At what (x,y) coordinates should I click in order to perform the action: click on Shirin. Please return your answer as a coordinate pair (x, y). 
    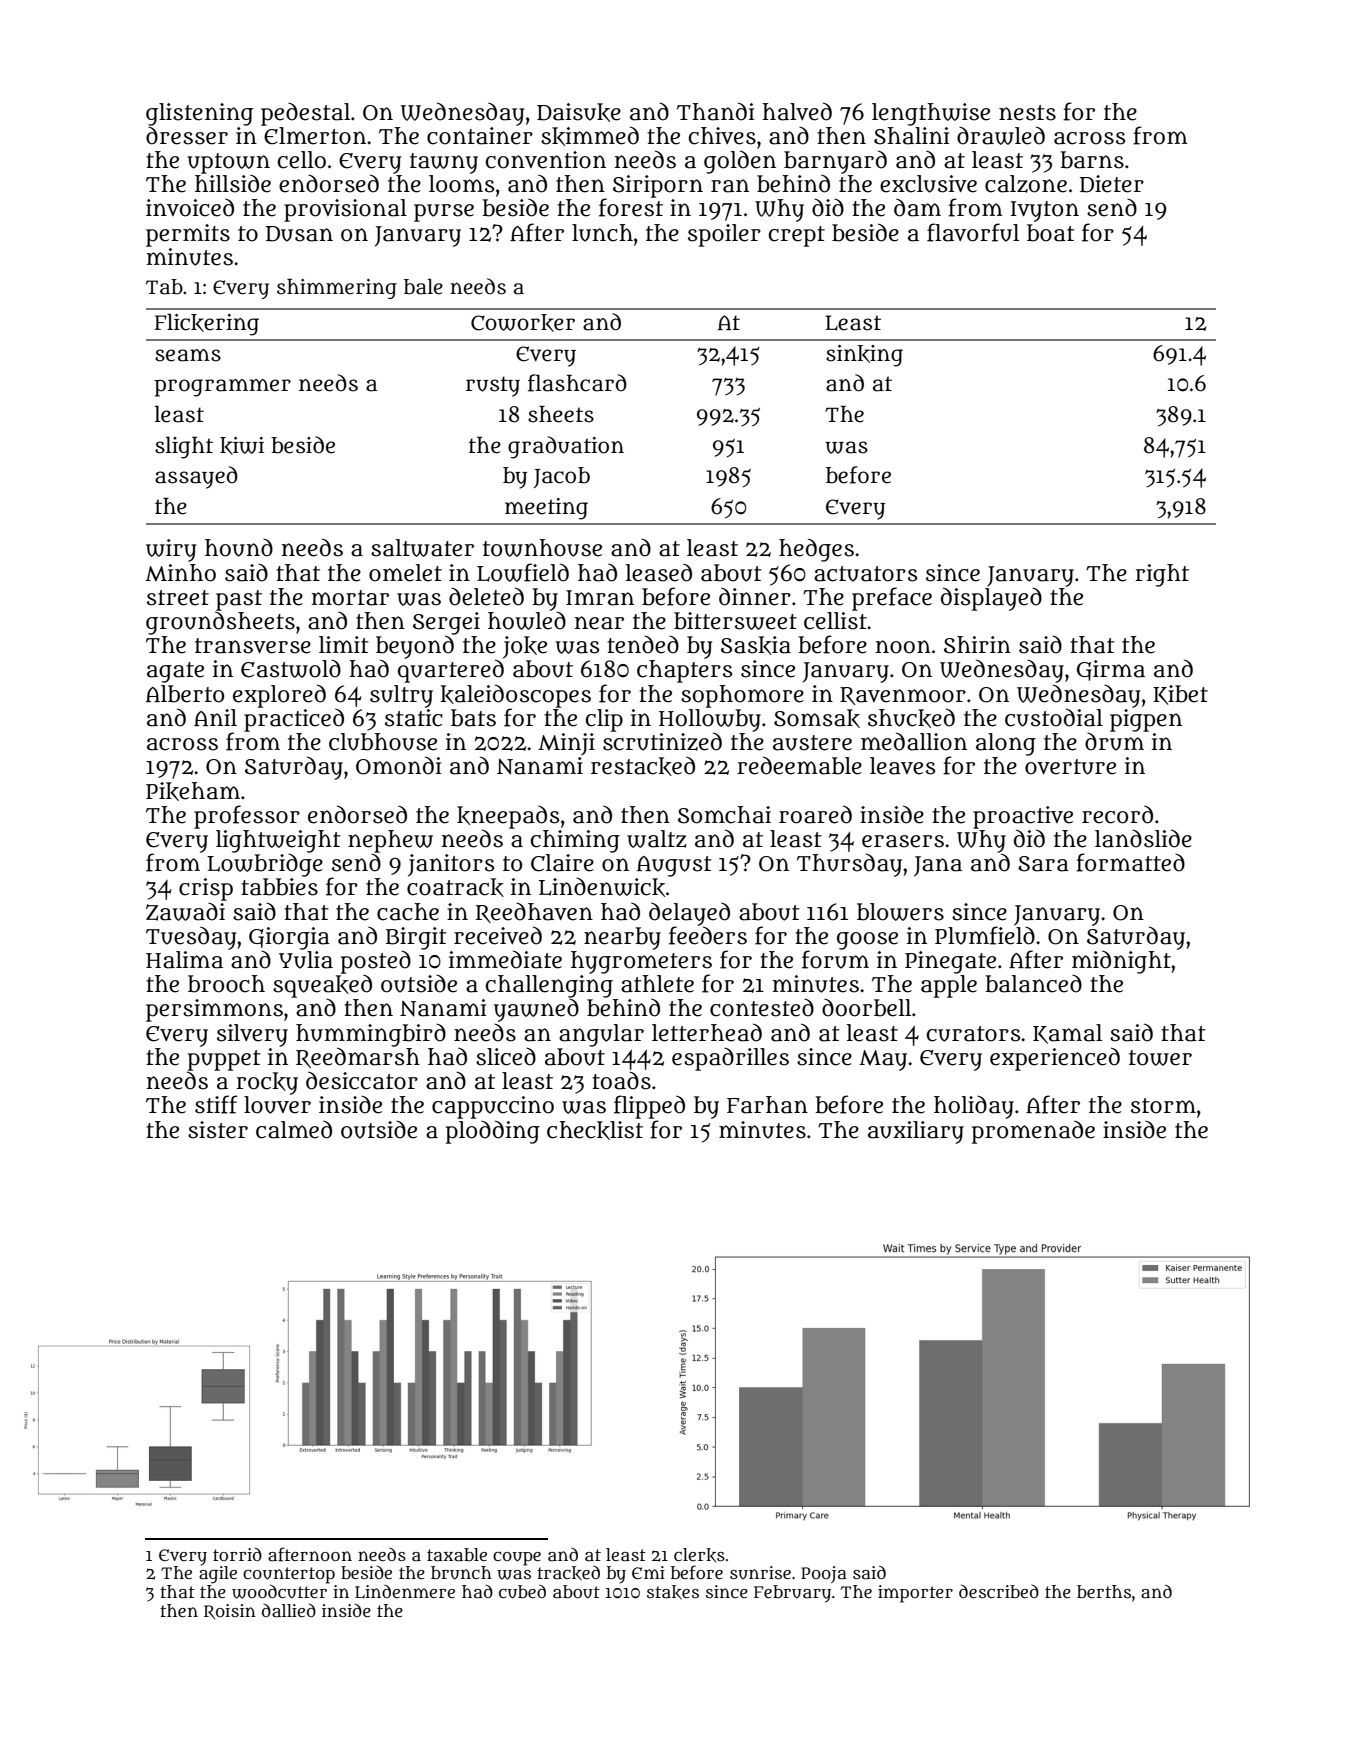
    Looking at the image, I should click on (977, 645).
